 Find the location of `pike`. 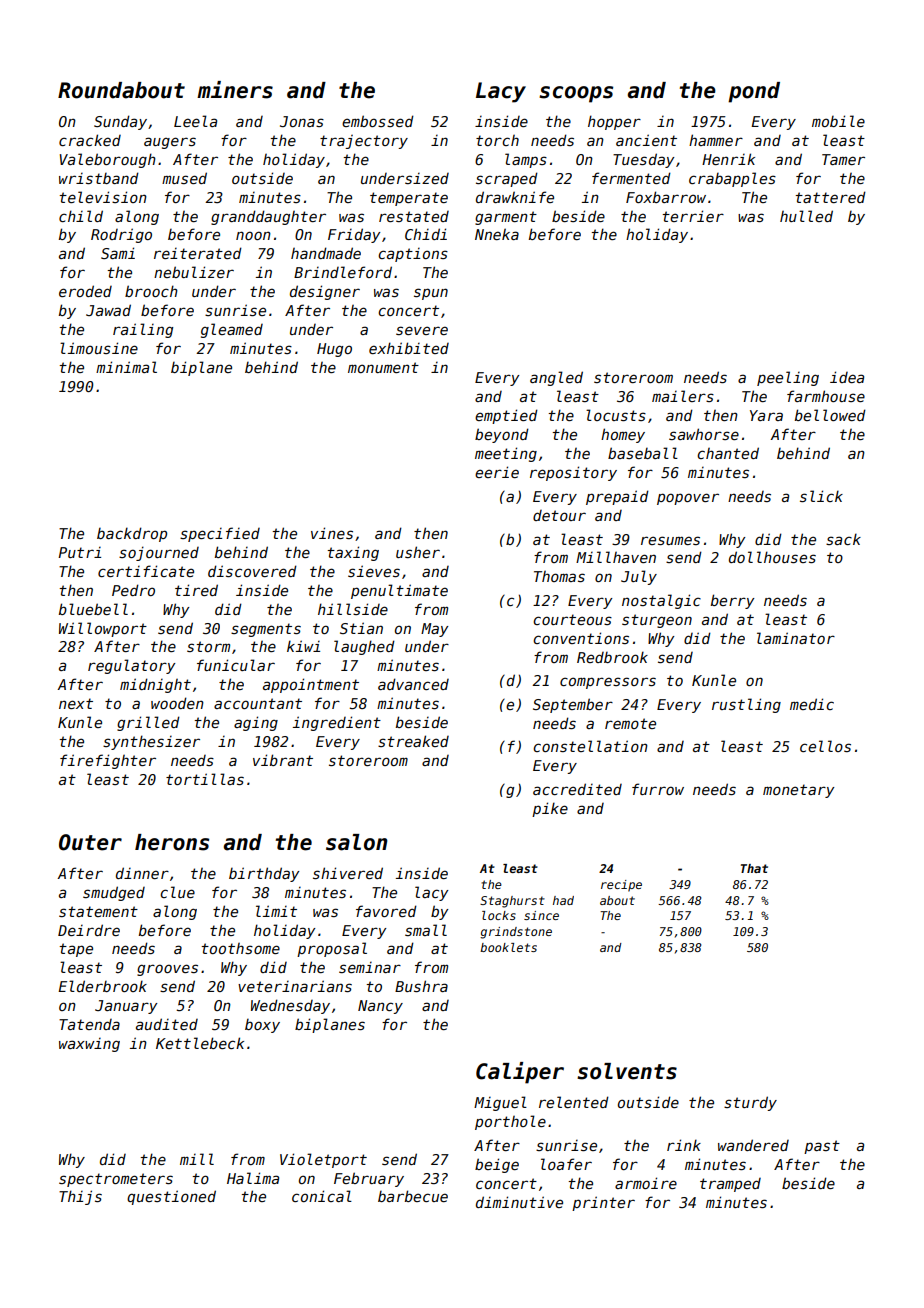

pike is located at coordinates (550, 809).
